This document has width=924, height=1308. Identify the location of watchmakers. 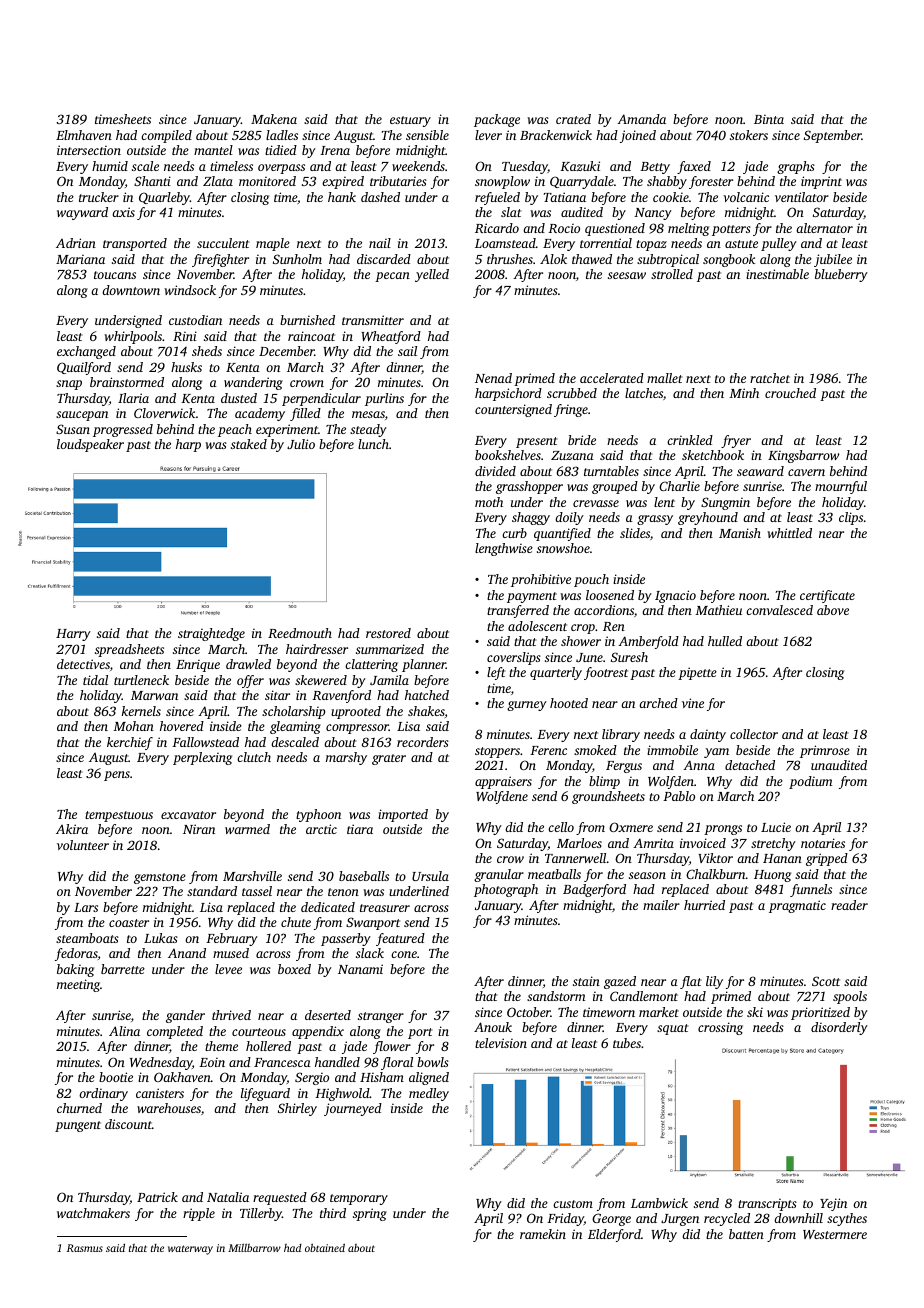
(93, 1213).
